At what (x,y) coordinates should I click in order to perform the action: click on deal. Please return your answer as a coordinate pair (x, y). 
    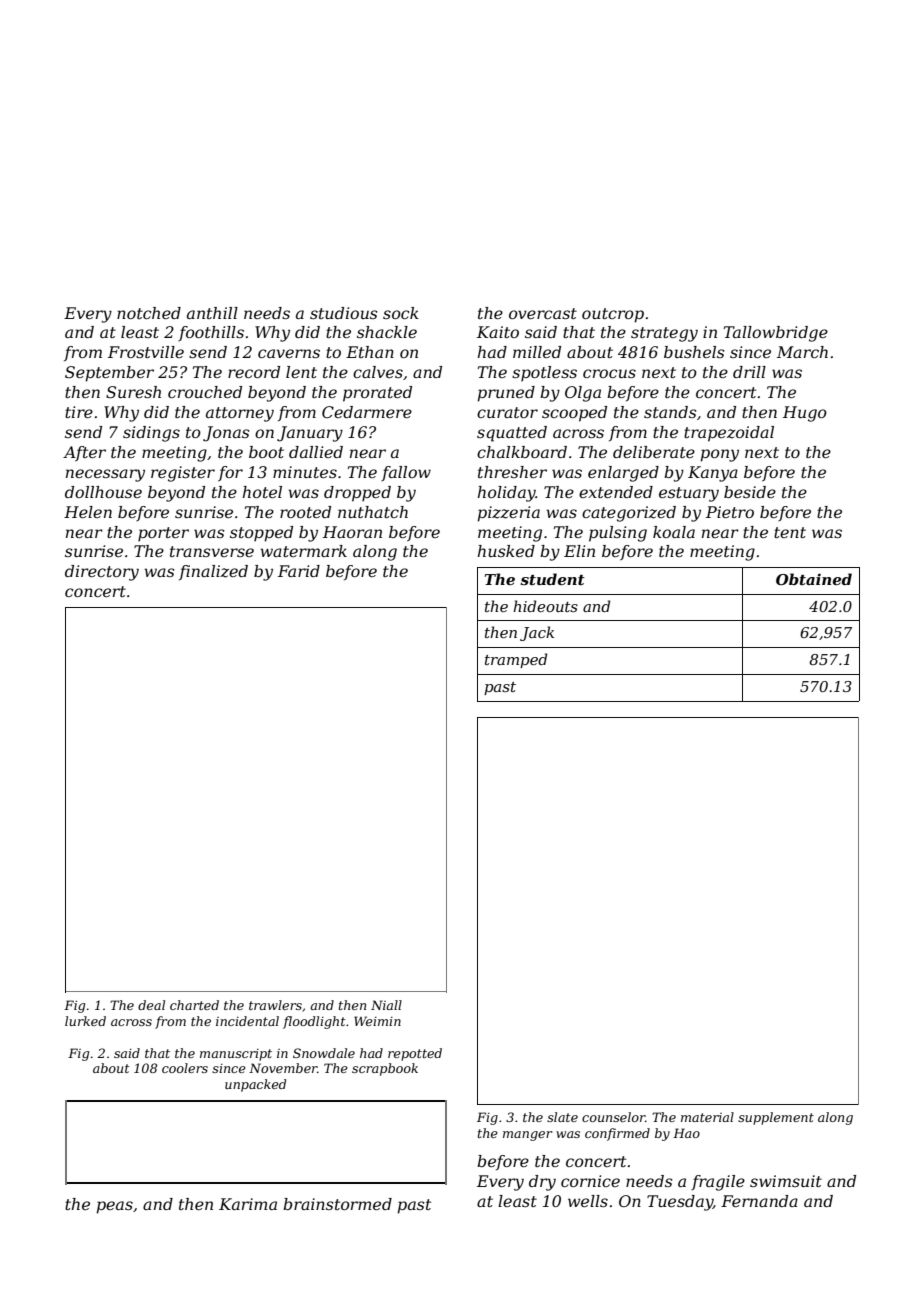
    Looking at the image, I should click on (151, 1005).
